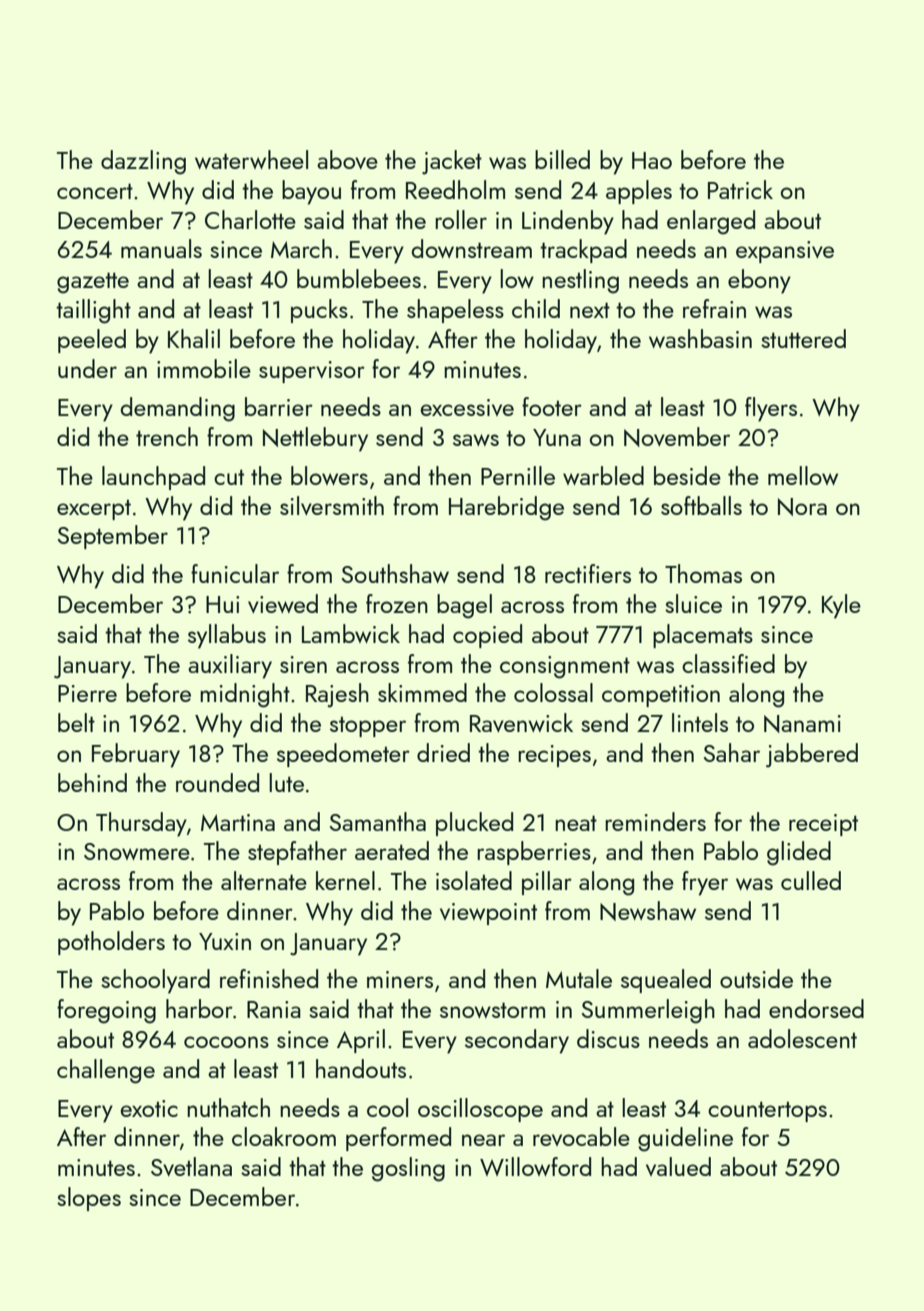  I want to click on warbled, so click(603, 475).
